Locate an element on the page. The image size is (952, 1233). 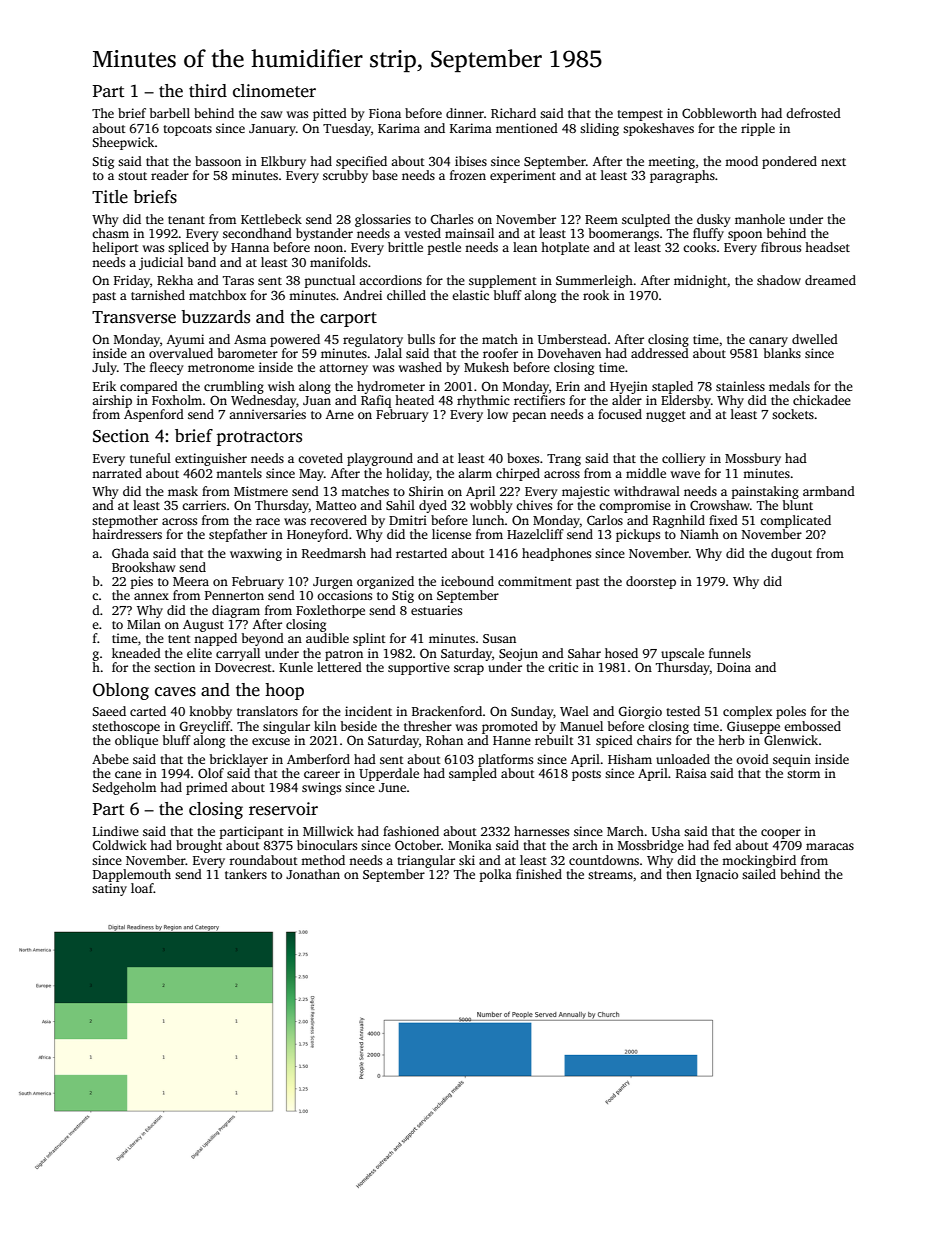
chilled is located at coordinates (406, 295).
